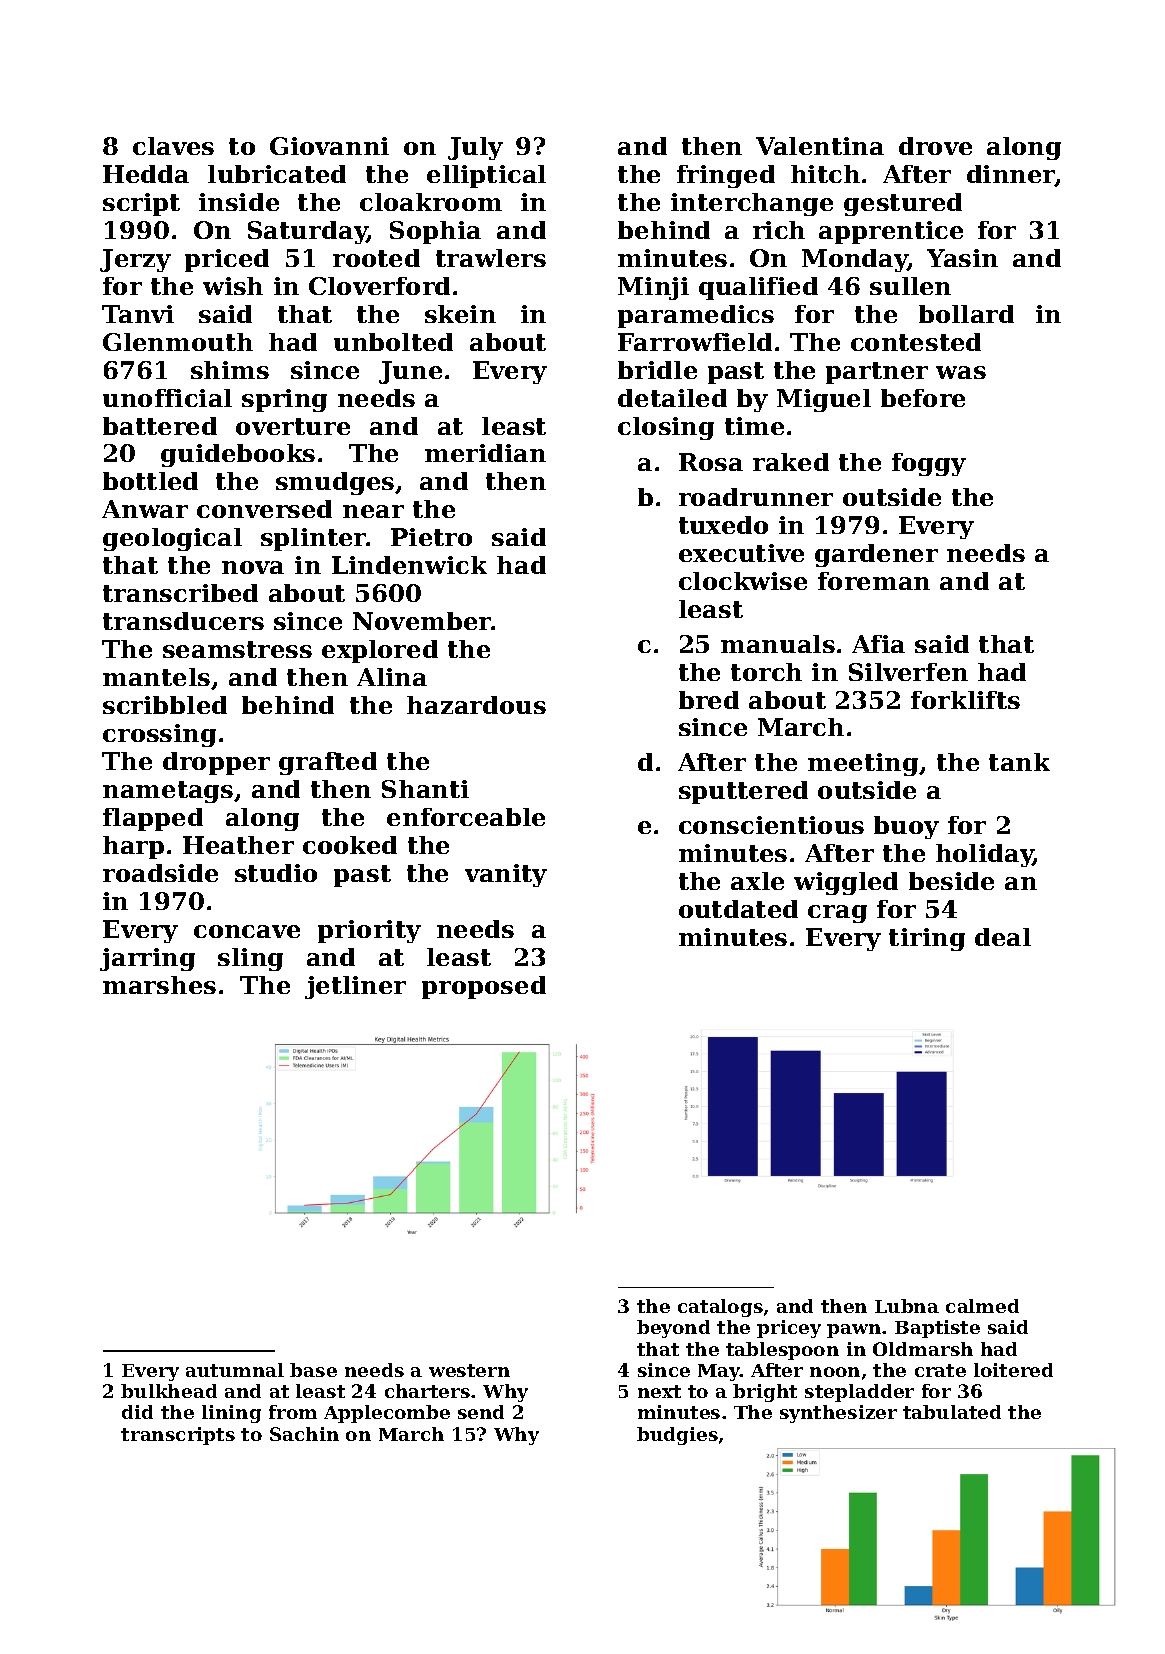 The height and width of the screenshot is (1654, 1165). Describe the element at coordinates (982, 1306) in the screenshot. I see `calmed` at that location.
